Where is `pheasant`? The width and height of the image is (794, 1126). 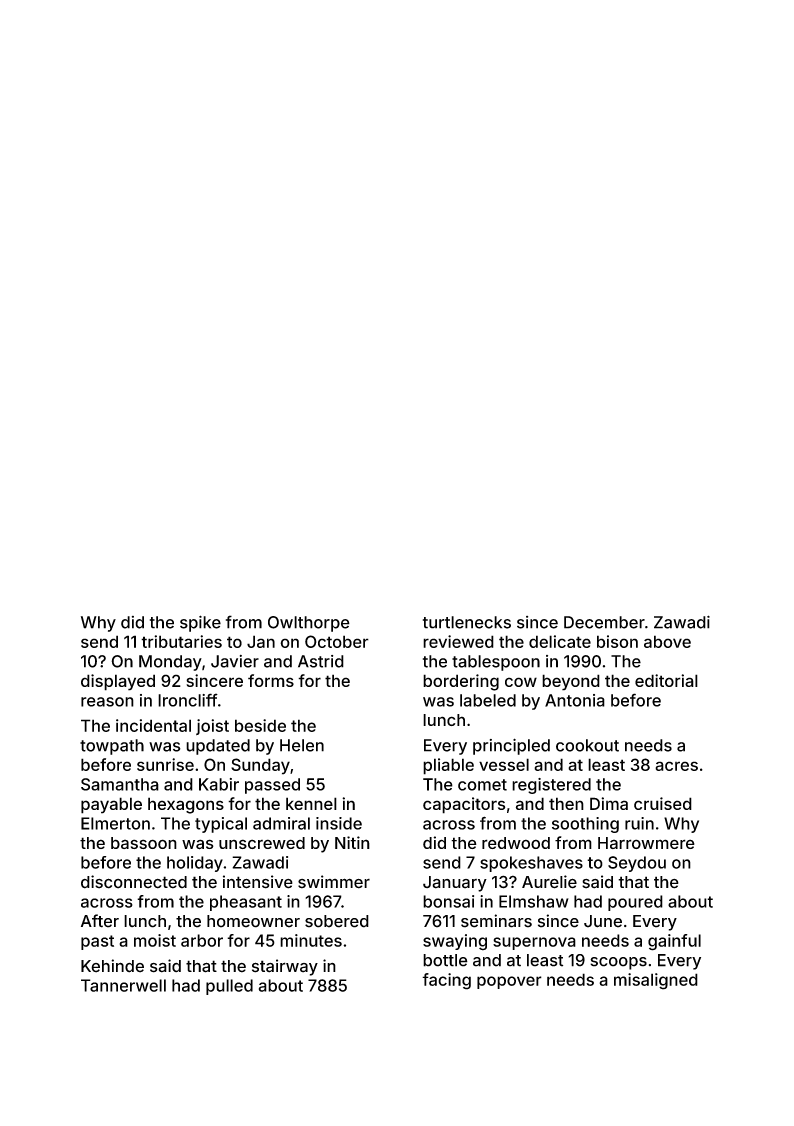 pheasant is located at coordinates (246, 903).
